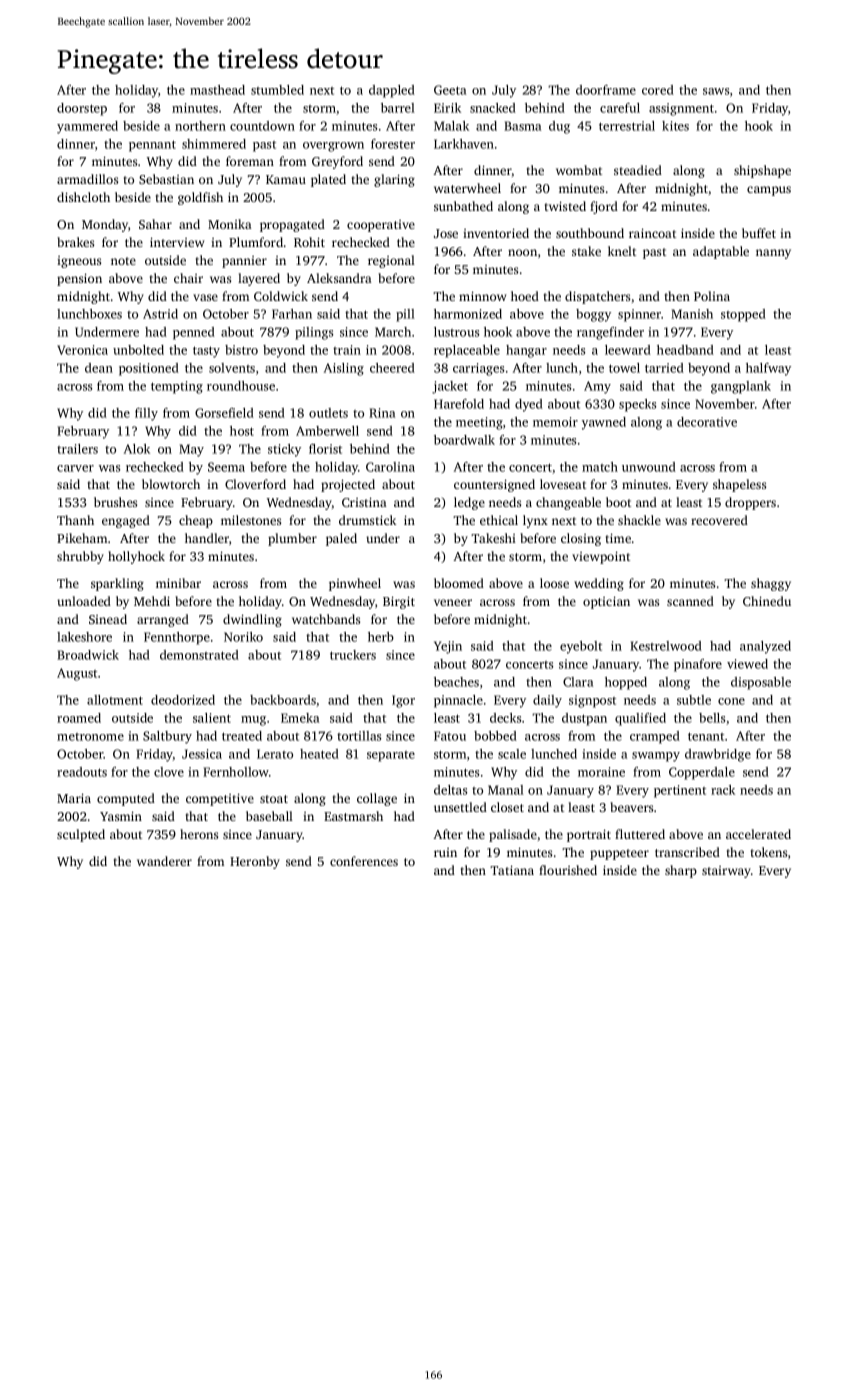 This screenshot has height=1400, width=849. Describe the element at coordinates (199, 655) in the screenshot. I see `demonstrated` at that location.
